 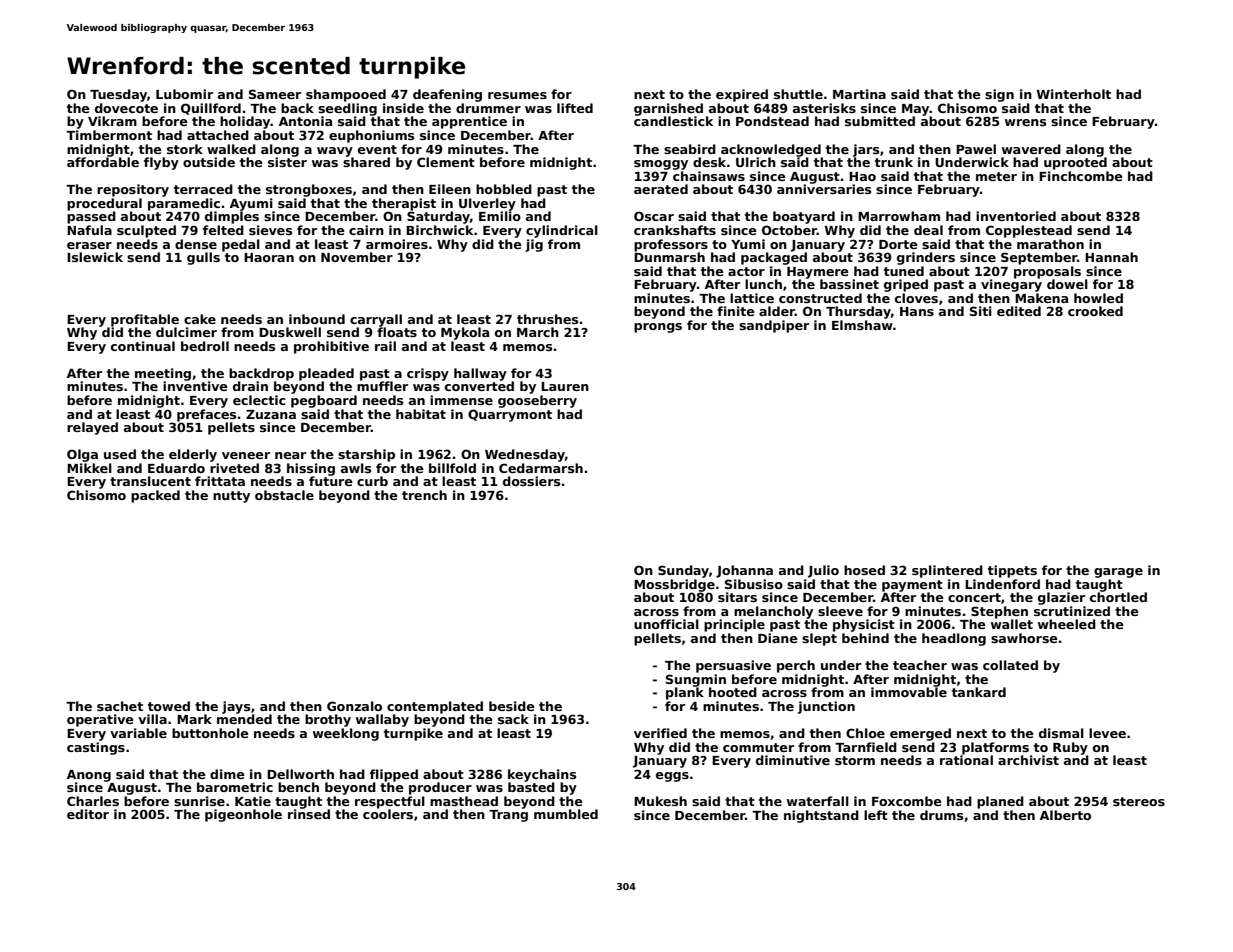 I want to click on cylindrical, so click(x=562, y=231).
